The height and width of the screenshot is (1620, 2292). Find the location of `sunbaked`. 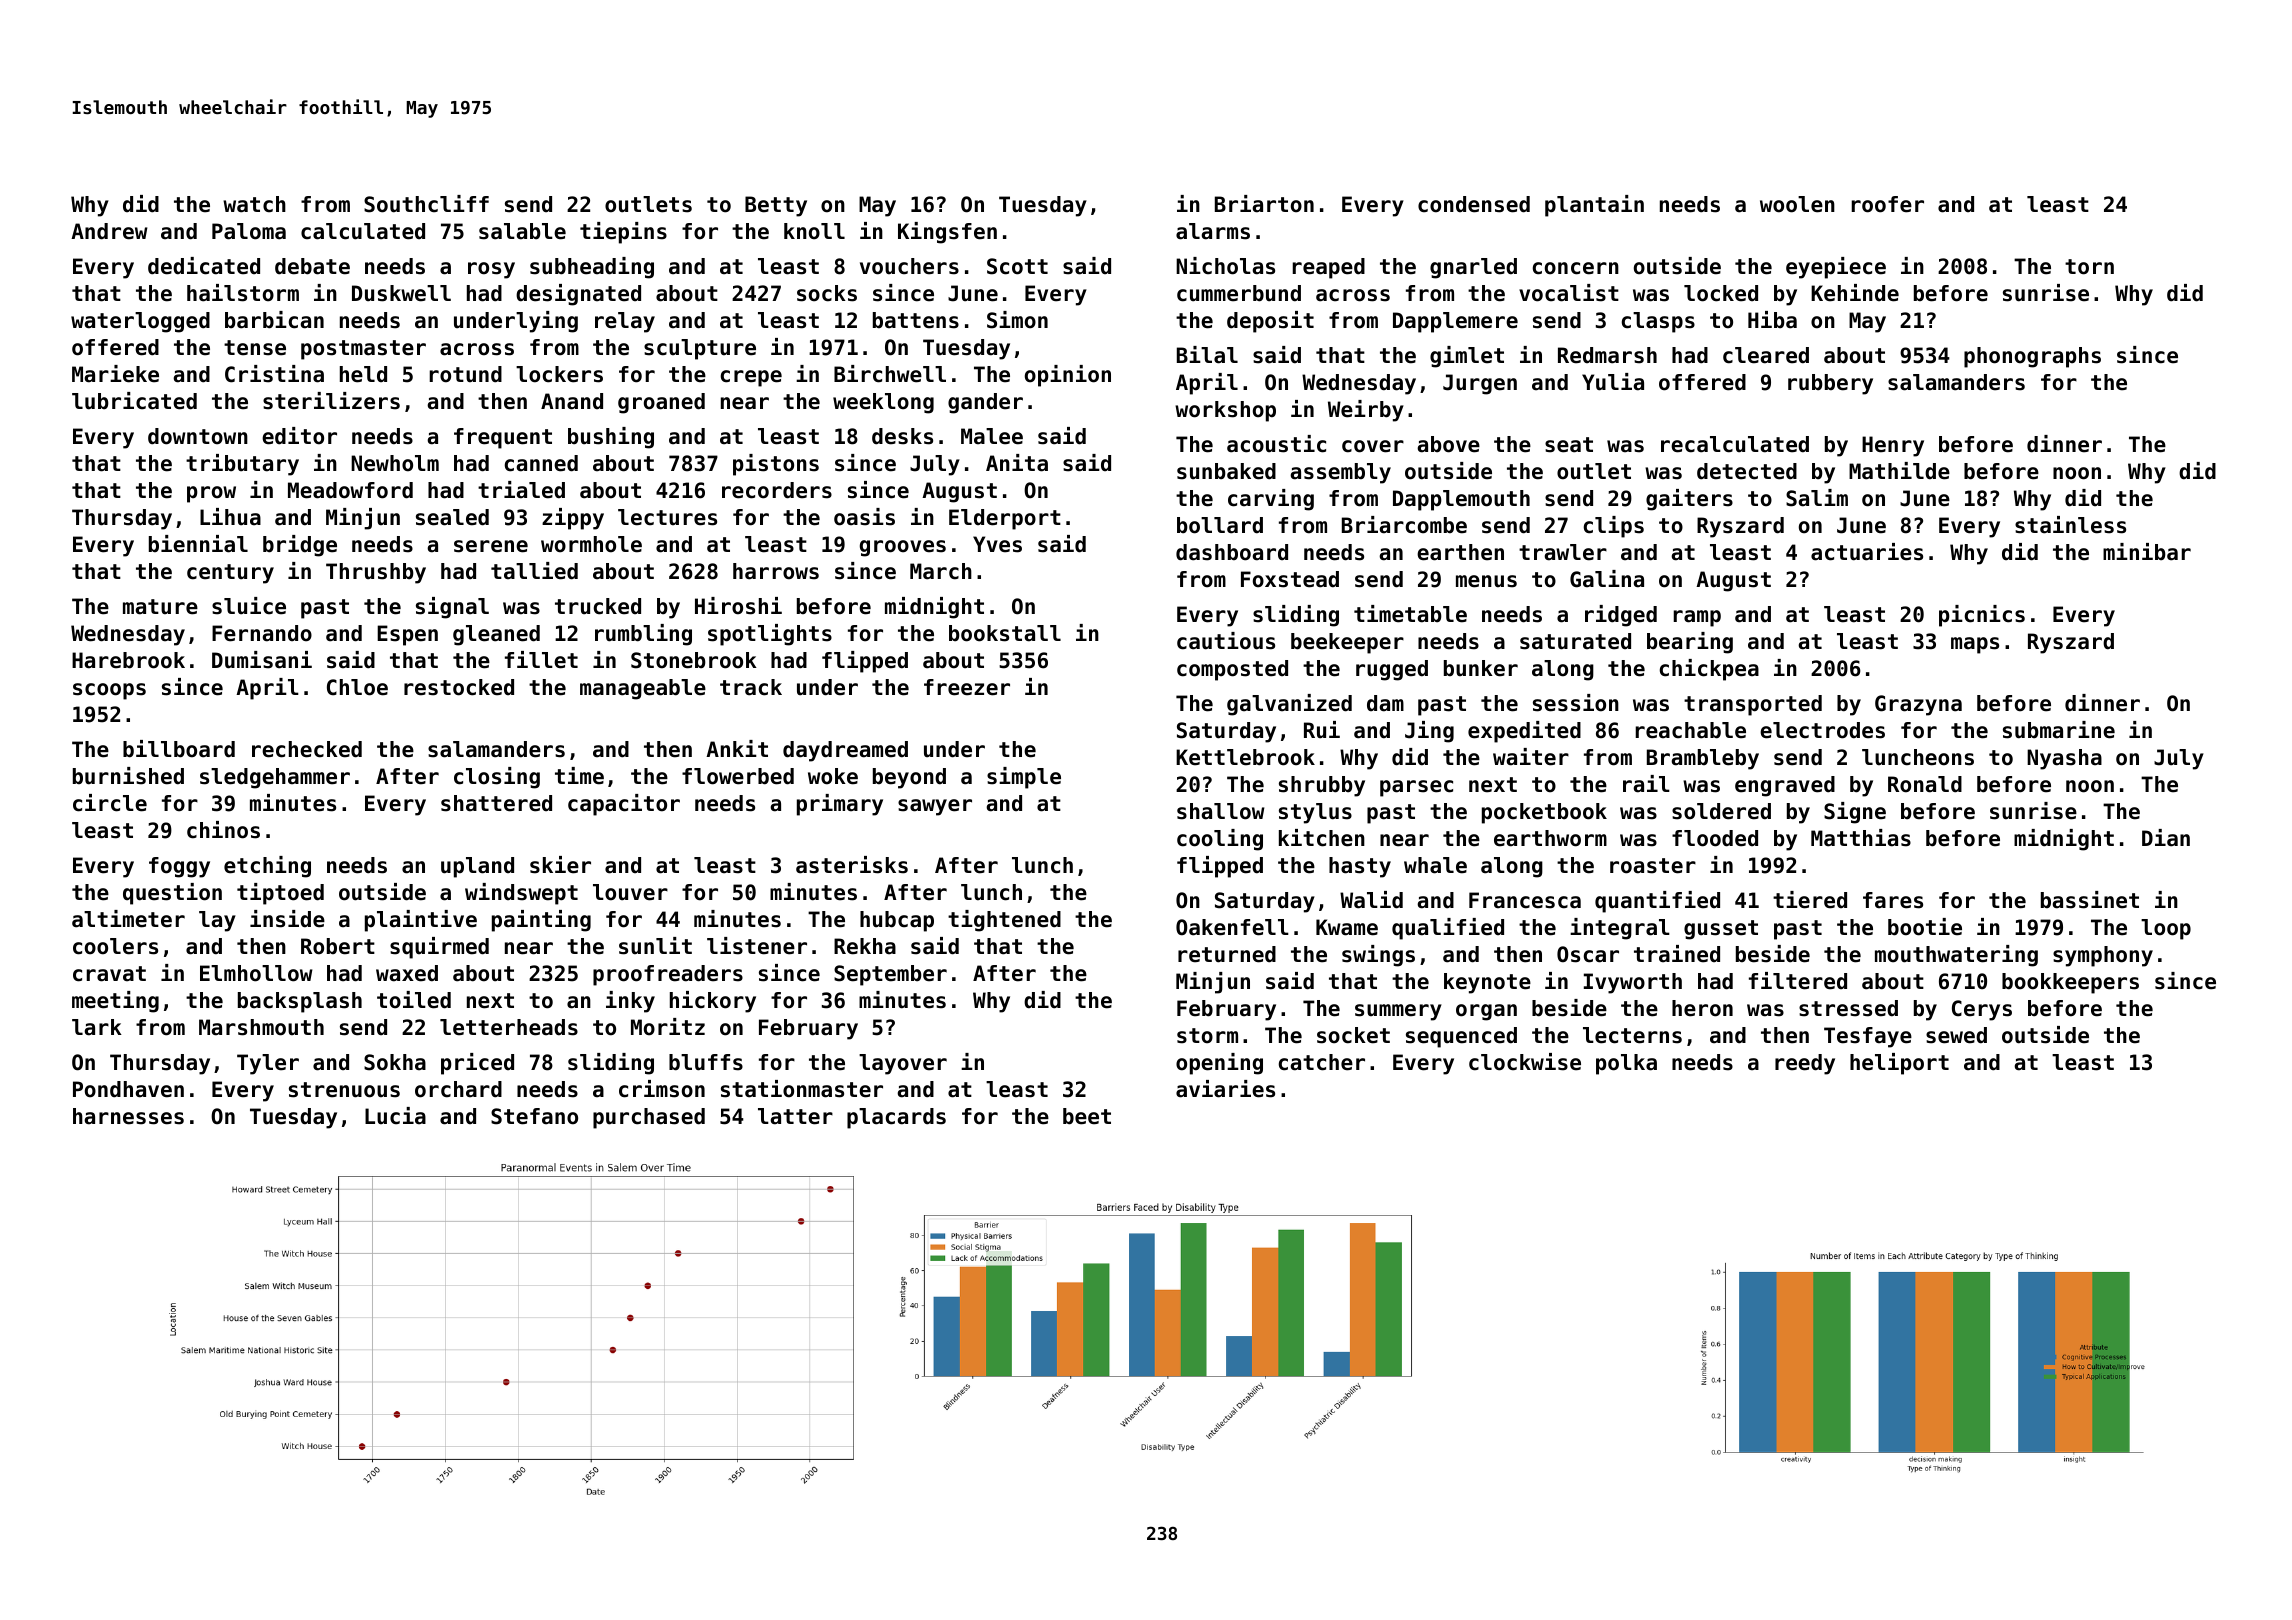

sunbaked is located at coordinates (1226, 471).
